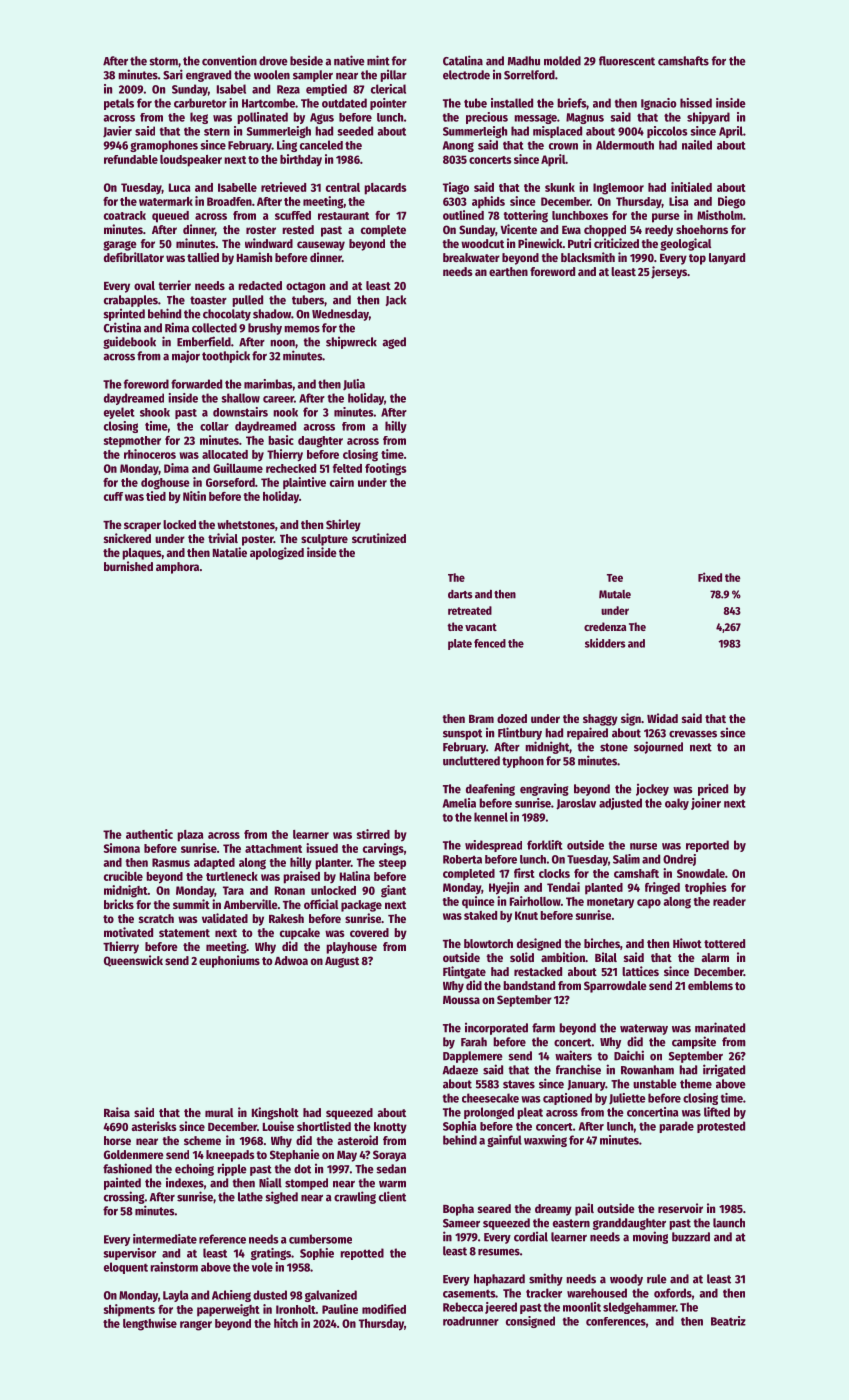 The height and width of the screenshot is (1400, 849). I want to click on eloquent, so click(126, 1268).
